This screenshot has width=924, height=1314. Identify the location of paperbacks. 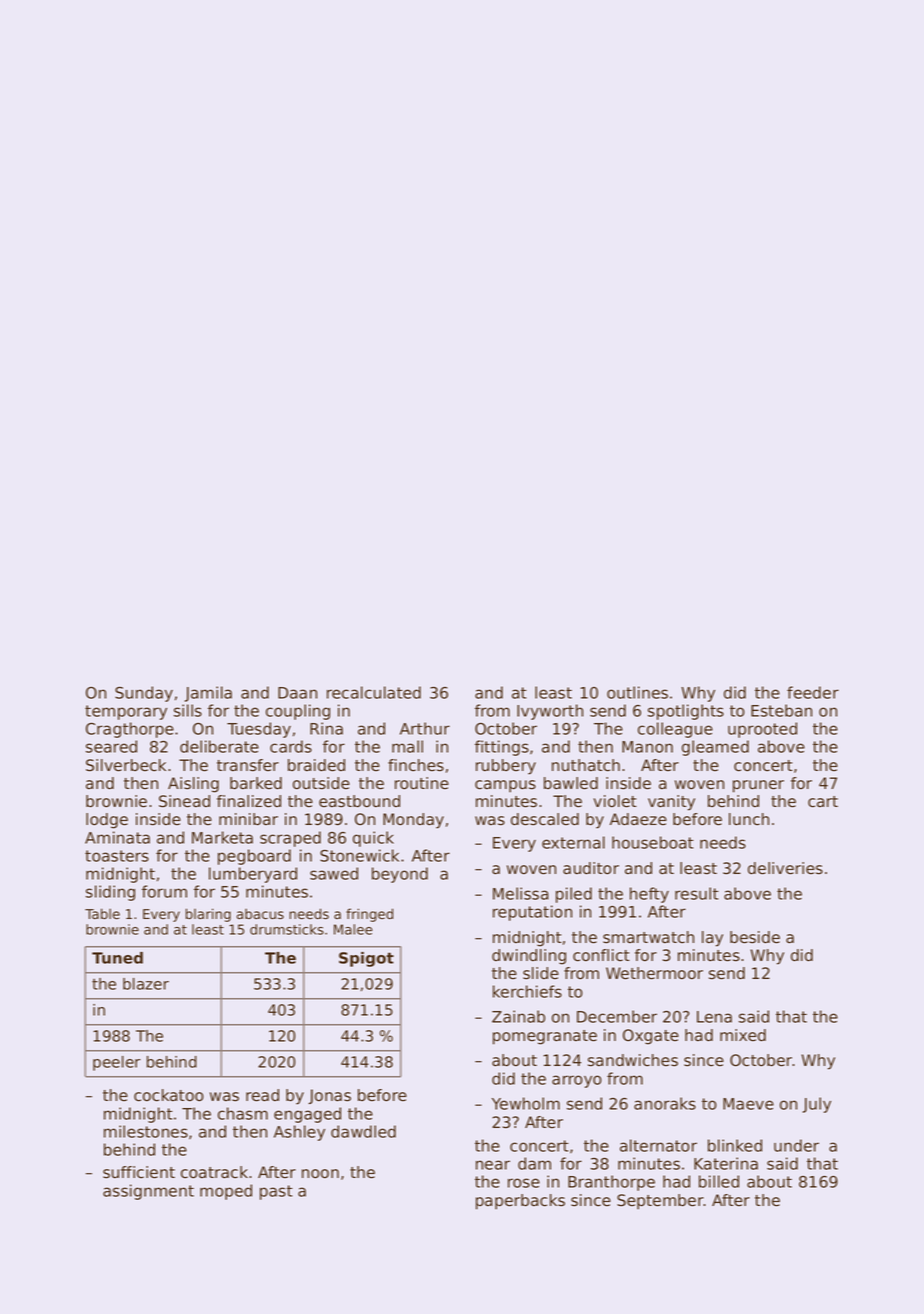
(520, 1202).
